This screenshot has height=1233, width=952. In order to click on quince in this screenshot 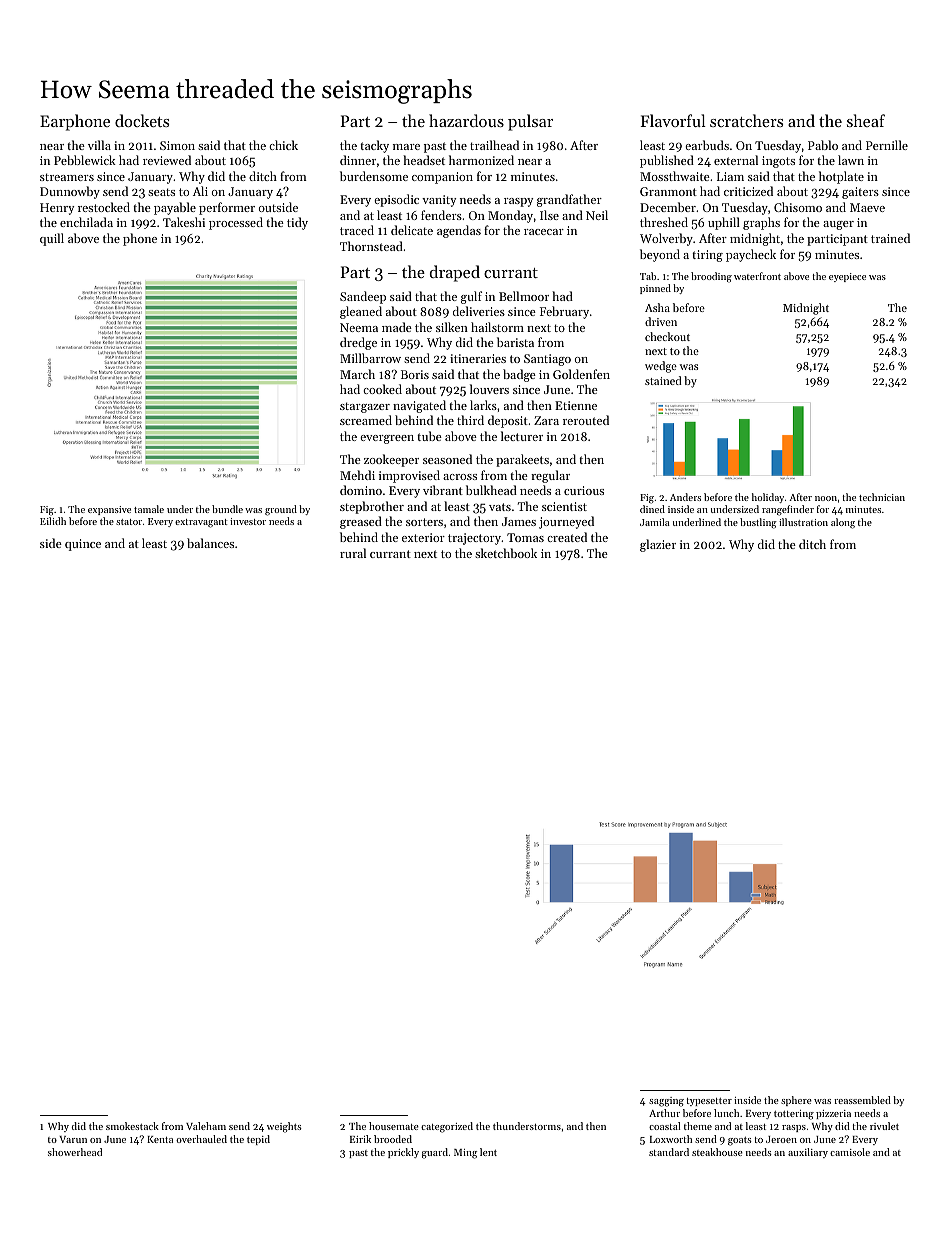, I will do `click(83, 545)`.
